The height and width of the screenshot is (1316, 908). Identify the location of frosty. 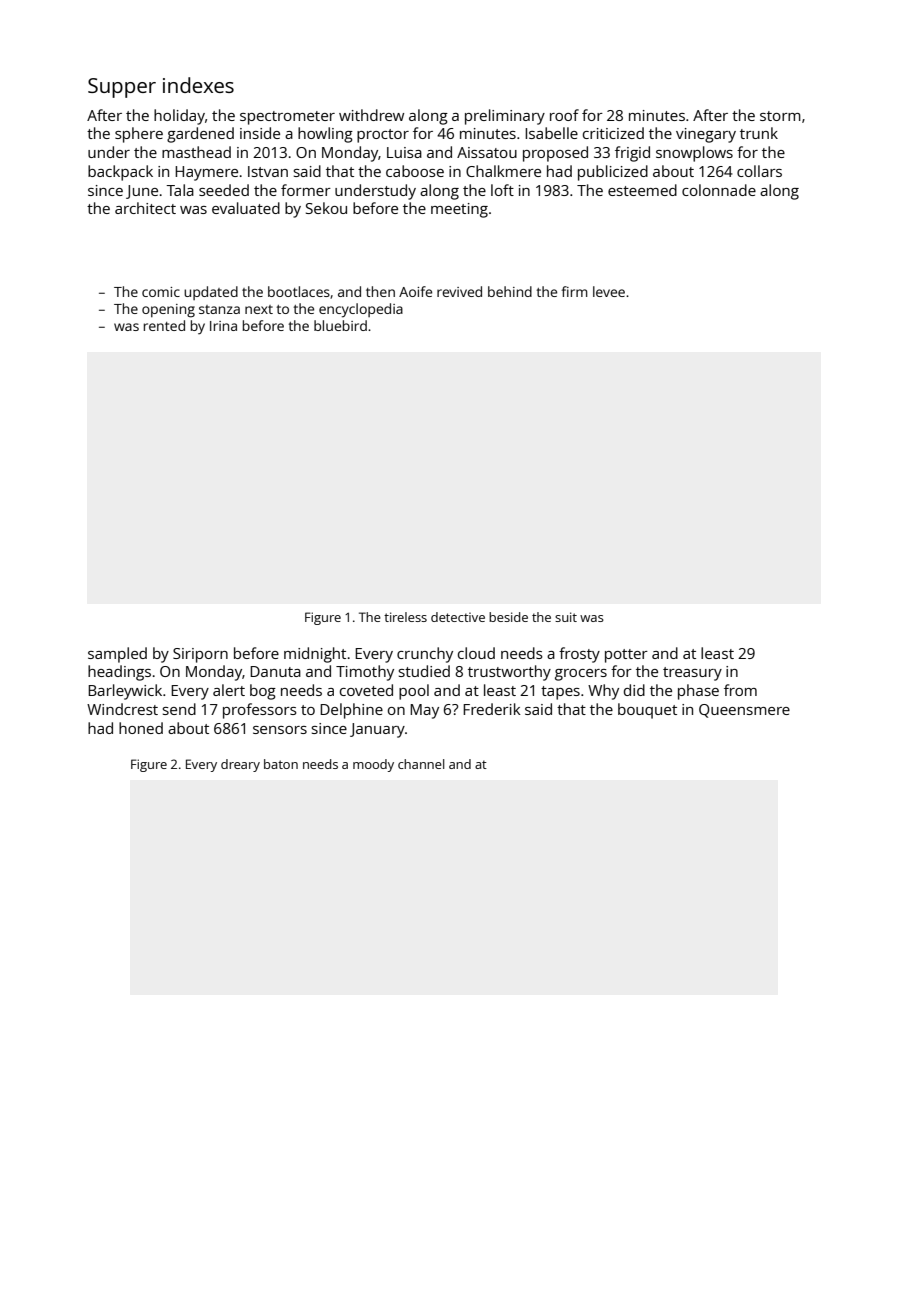
(579, 655).
